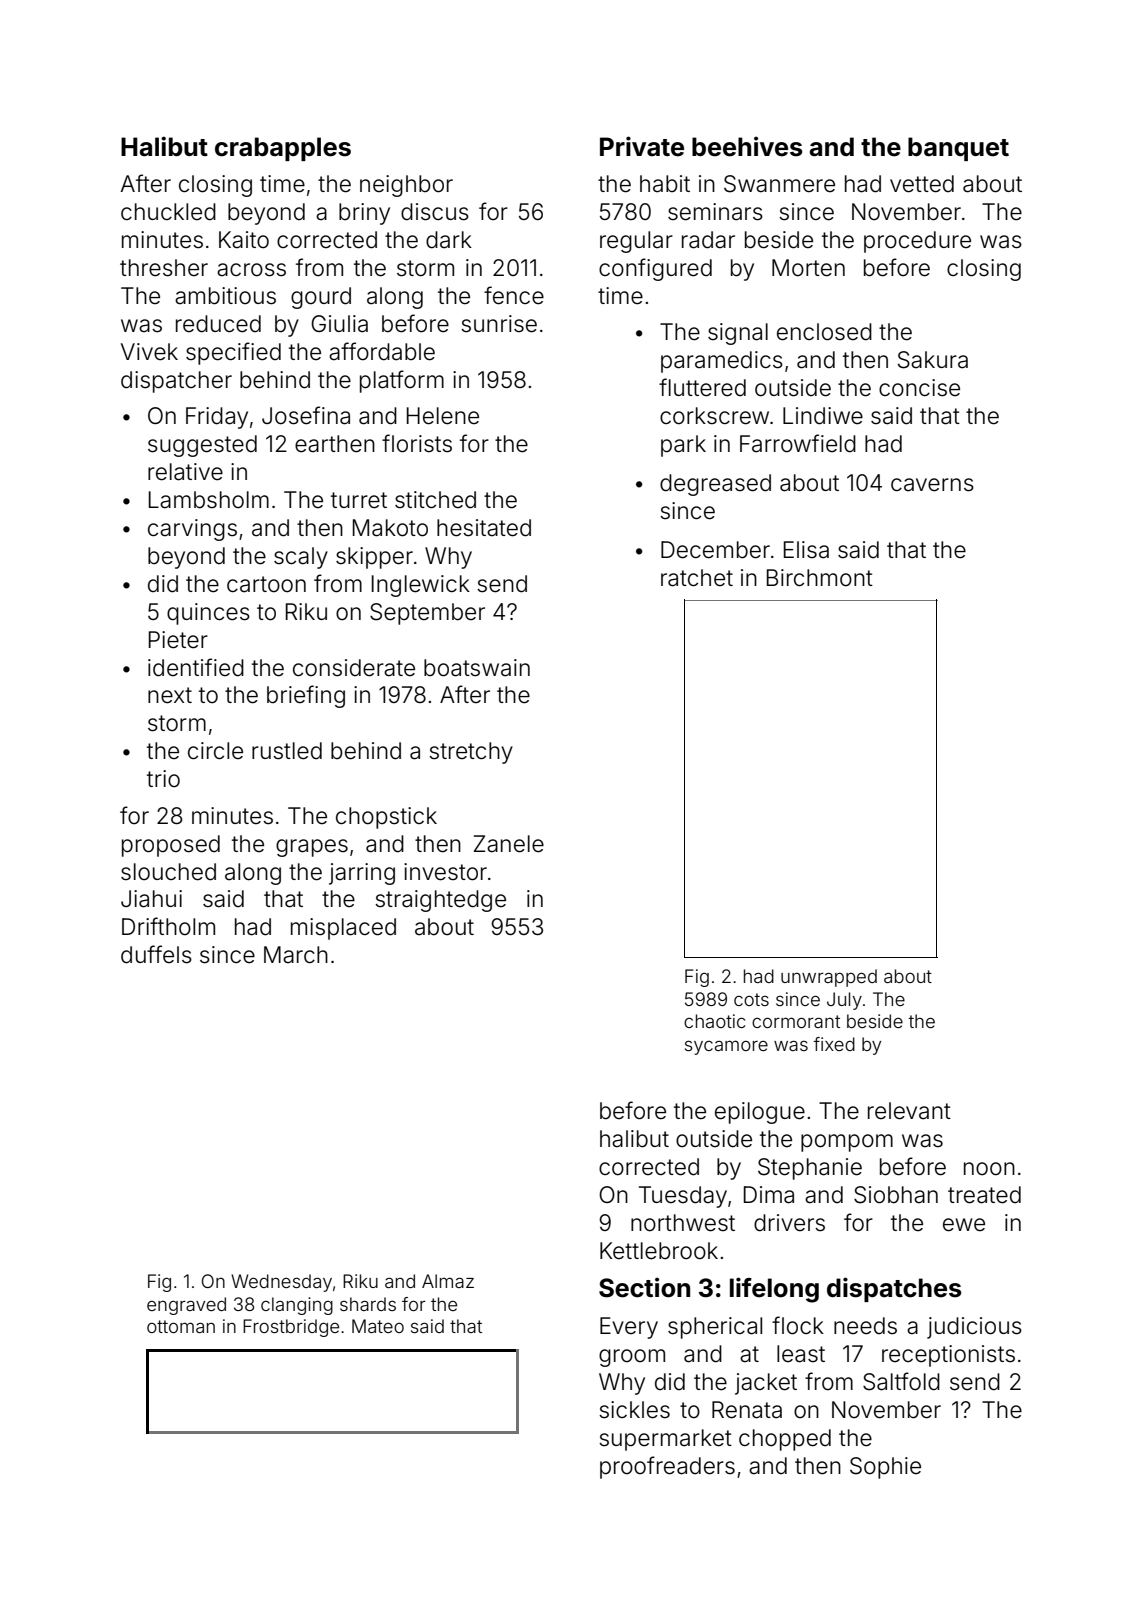  Describe the element at coordinates (509, 844) in the page. I see `Zanele` at that location.
